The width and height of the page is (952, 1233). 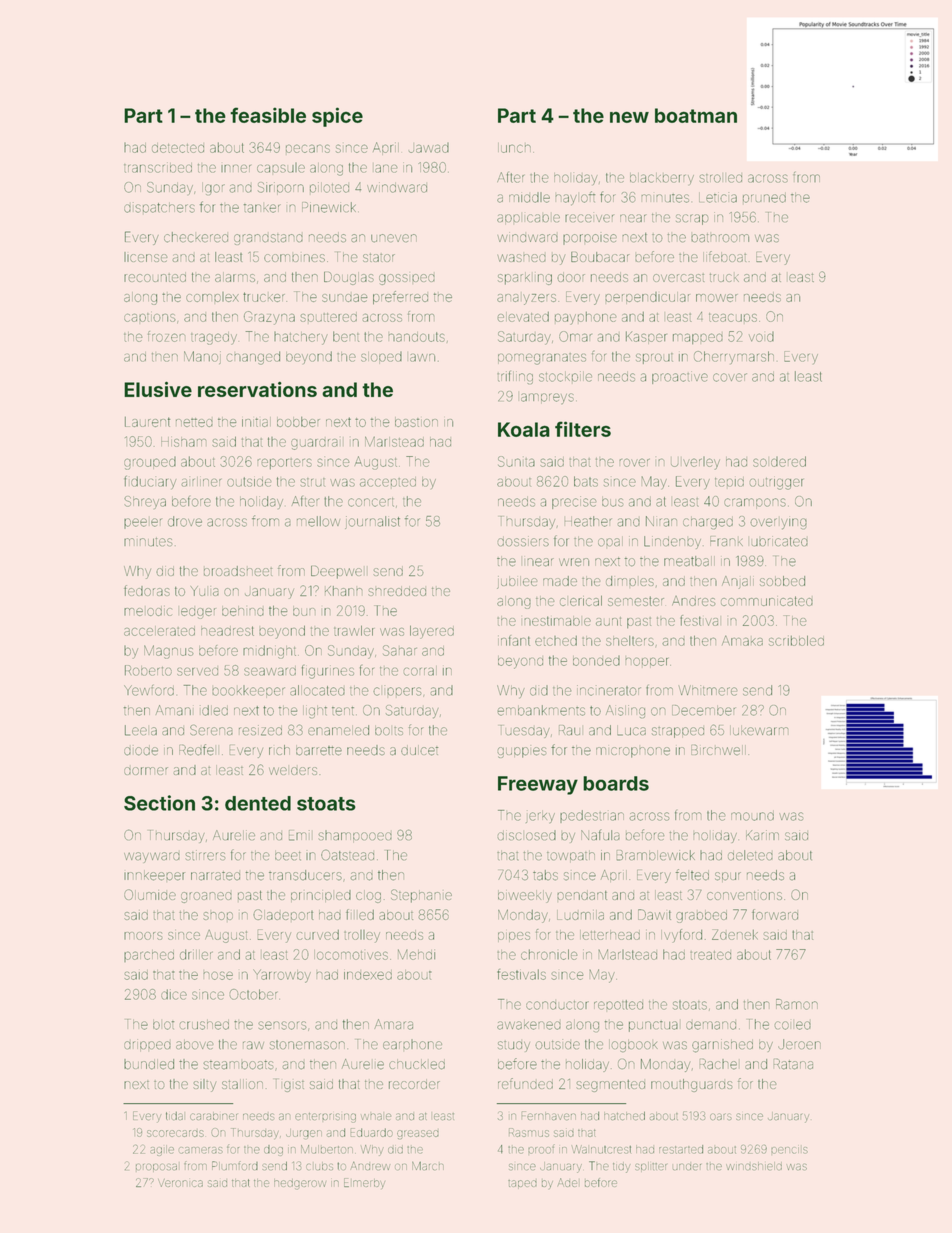 What do you see at coordinates (152, 857) in the page?
I see `wayward` at bounding box center [152, 857].
